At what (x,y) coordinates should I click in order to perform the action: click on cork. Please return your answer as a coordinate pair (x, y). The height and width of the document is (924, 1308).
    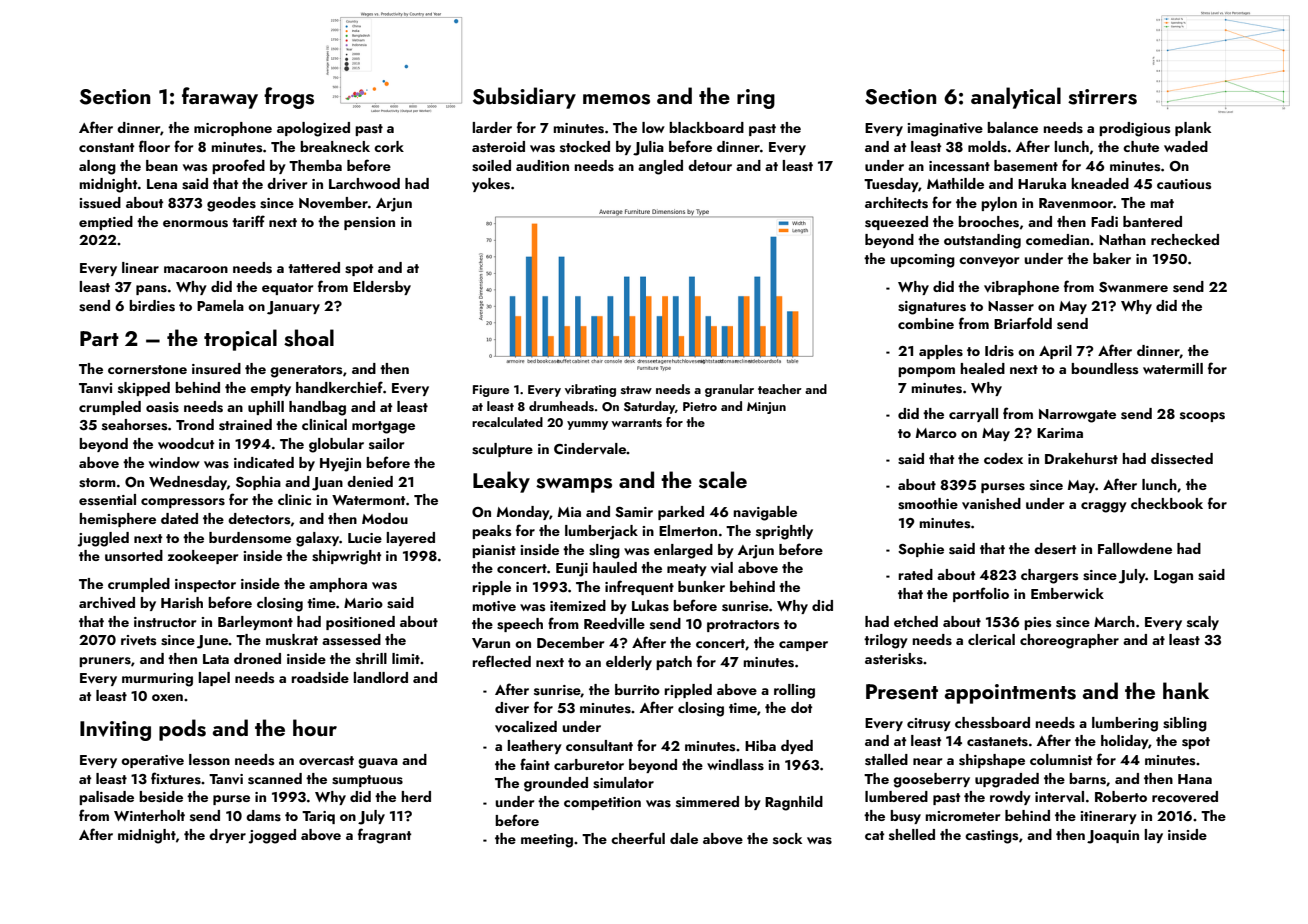
    Looking at the image, I should click on (389, 146).
